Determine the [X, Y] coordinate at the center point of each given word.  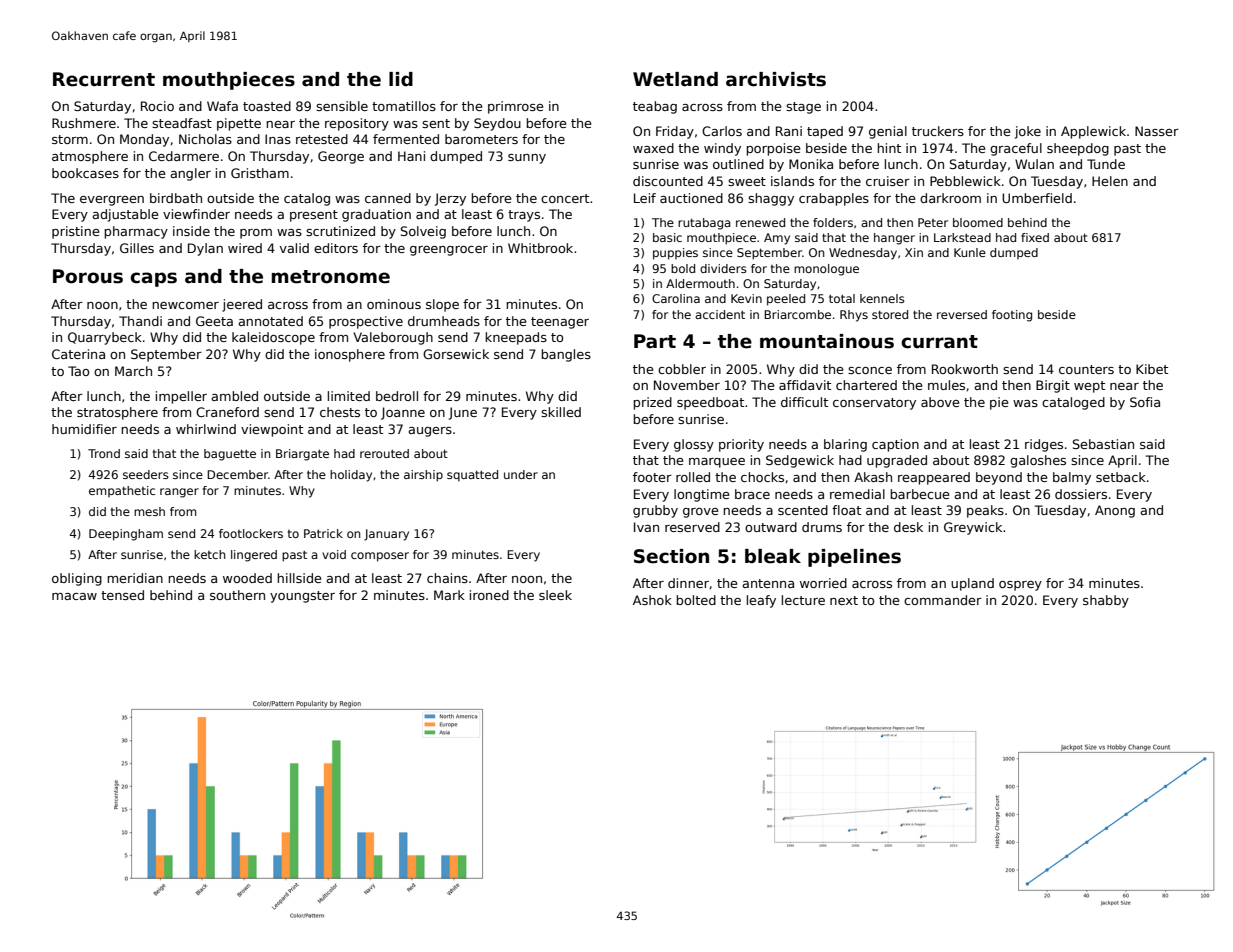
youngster [302, 597]
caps [153, 279]
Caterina [78, 354]
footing [1012, 316]
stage [803, 108]
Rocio [157, 106]
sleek [555, 595]
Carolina [676, 298]
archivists [776, 79]
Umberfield [1037, 198]
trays [524, 216]
